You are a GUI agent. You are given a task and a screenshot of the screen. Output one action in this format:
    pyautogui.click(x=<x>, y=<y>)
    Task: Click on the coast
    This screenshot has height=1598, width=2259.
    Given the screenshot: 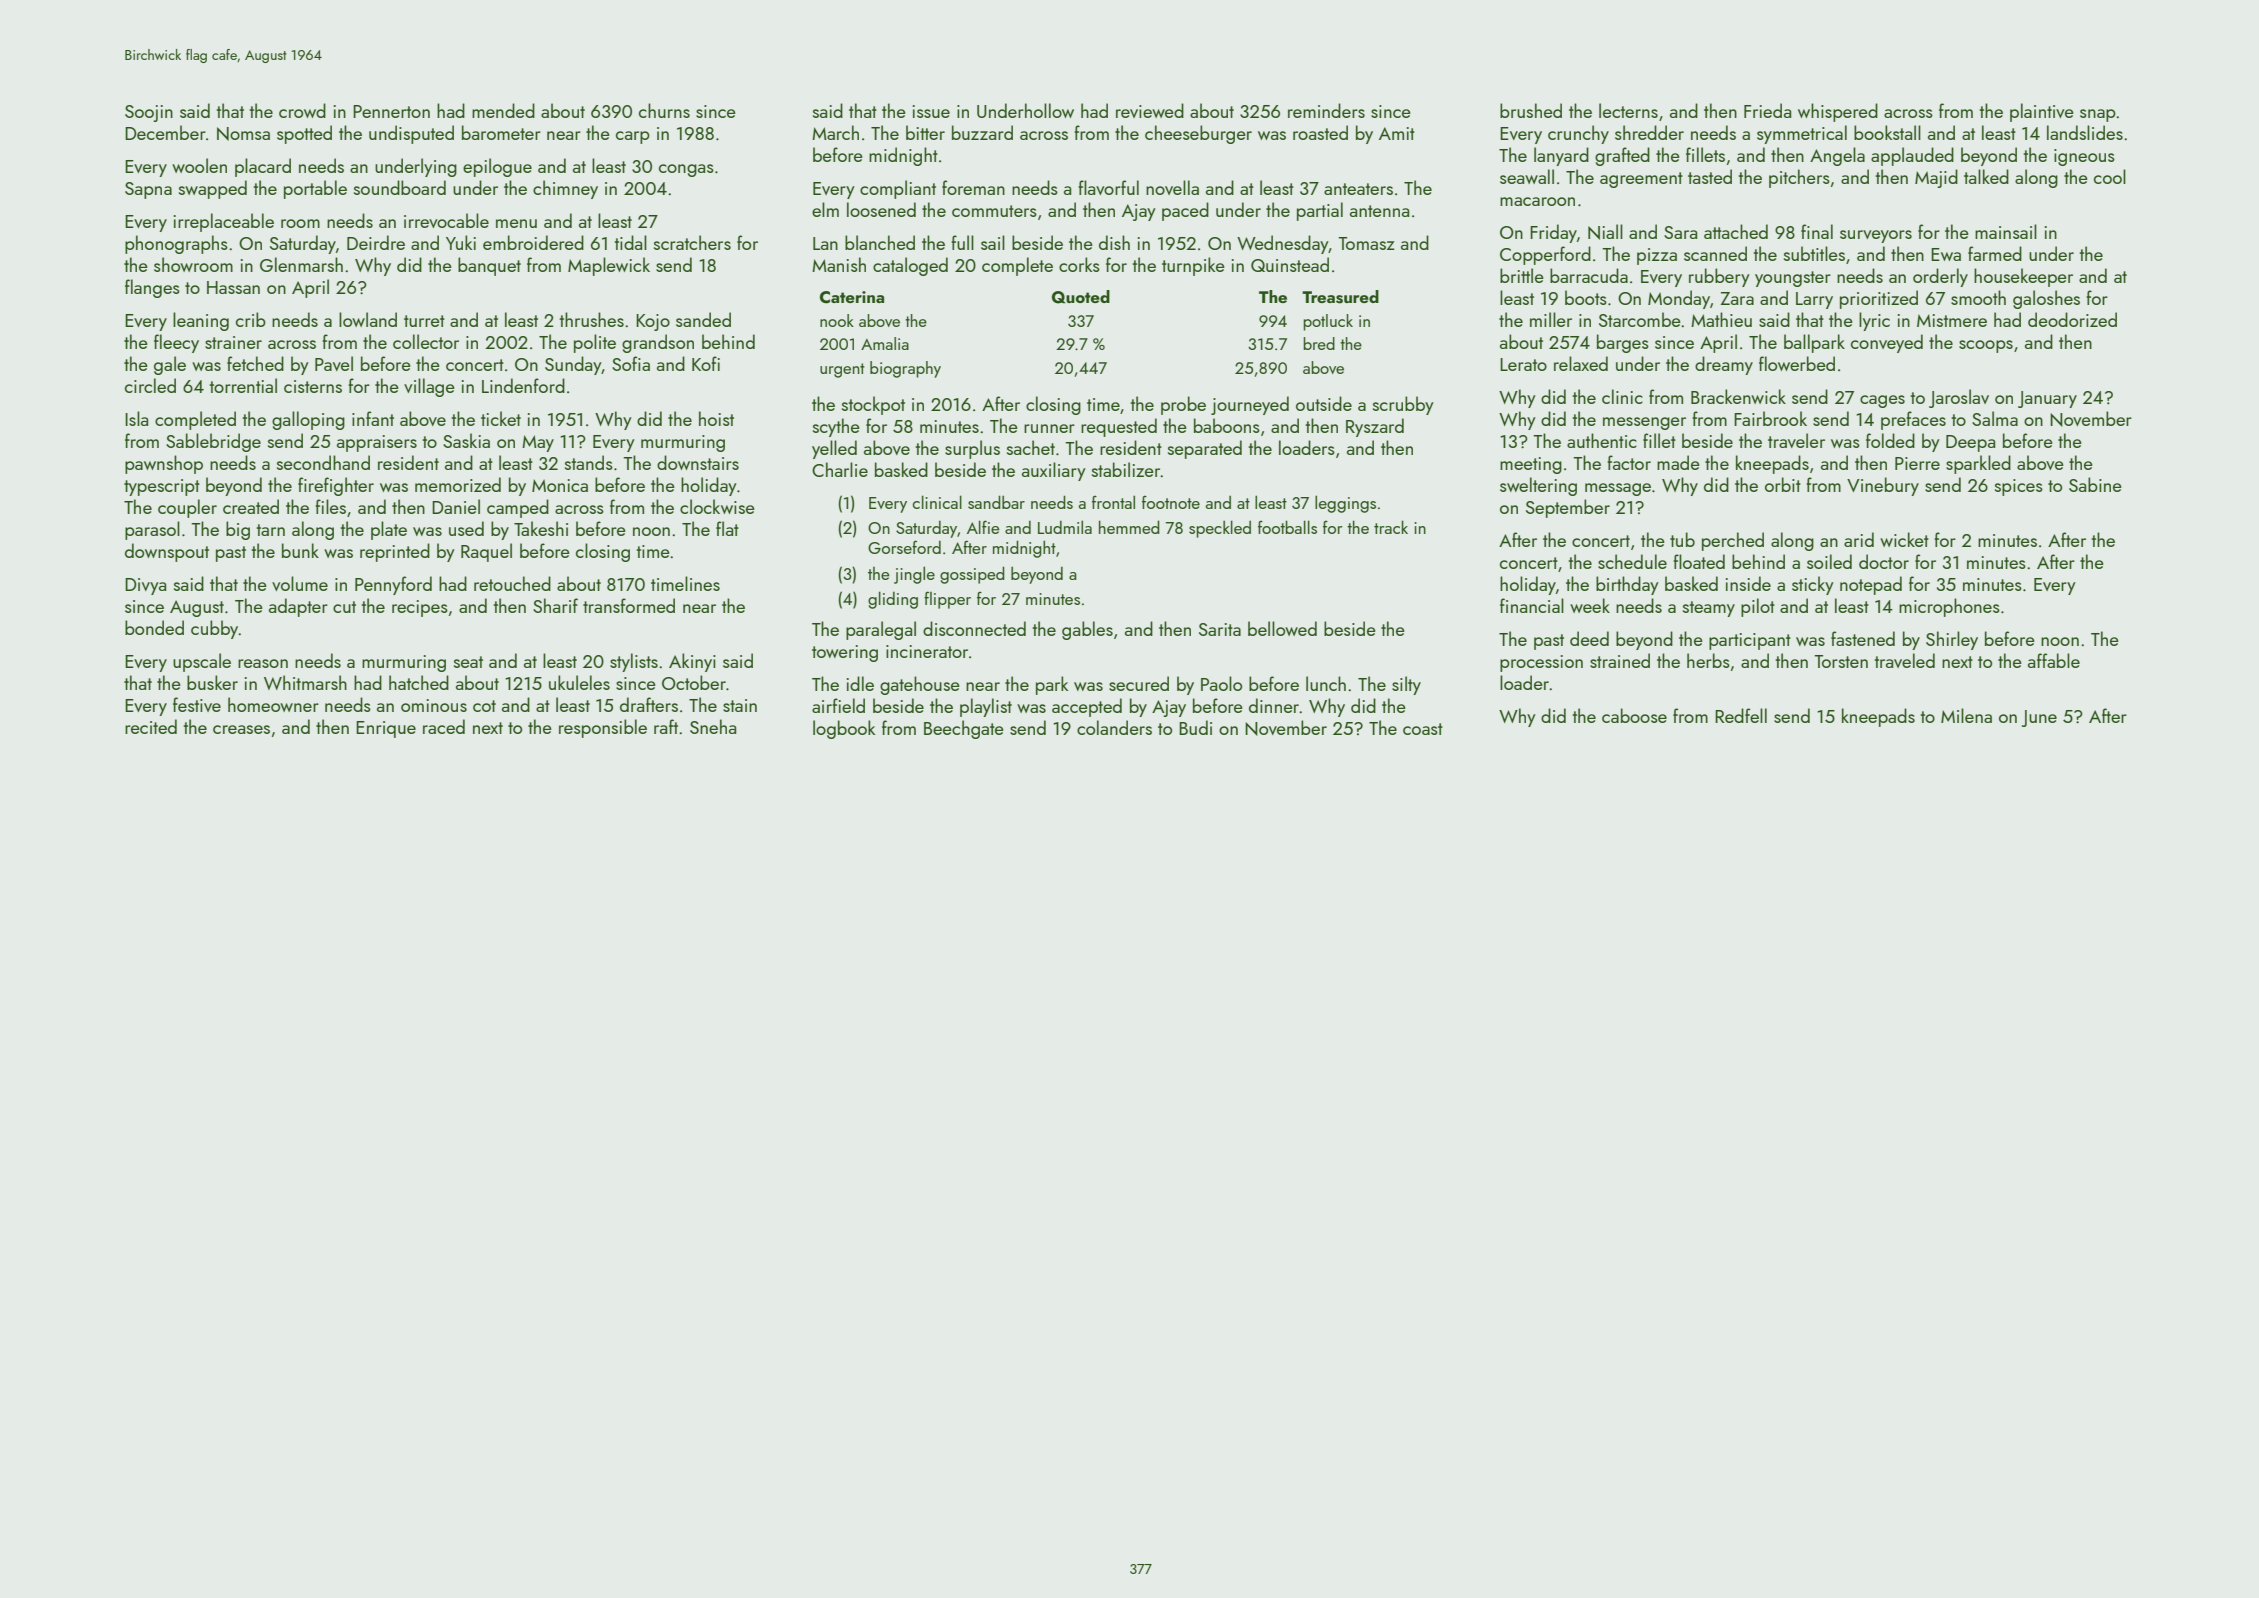 What is the action you would take?
    pyautogui.click(x=1423, y=729)
